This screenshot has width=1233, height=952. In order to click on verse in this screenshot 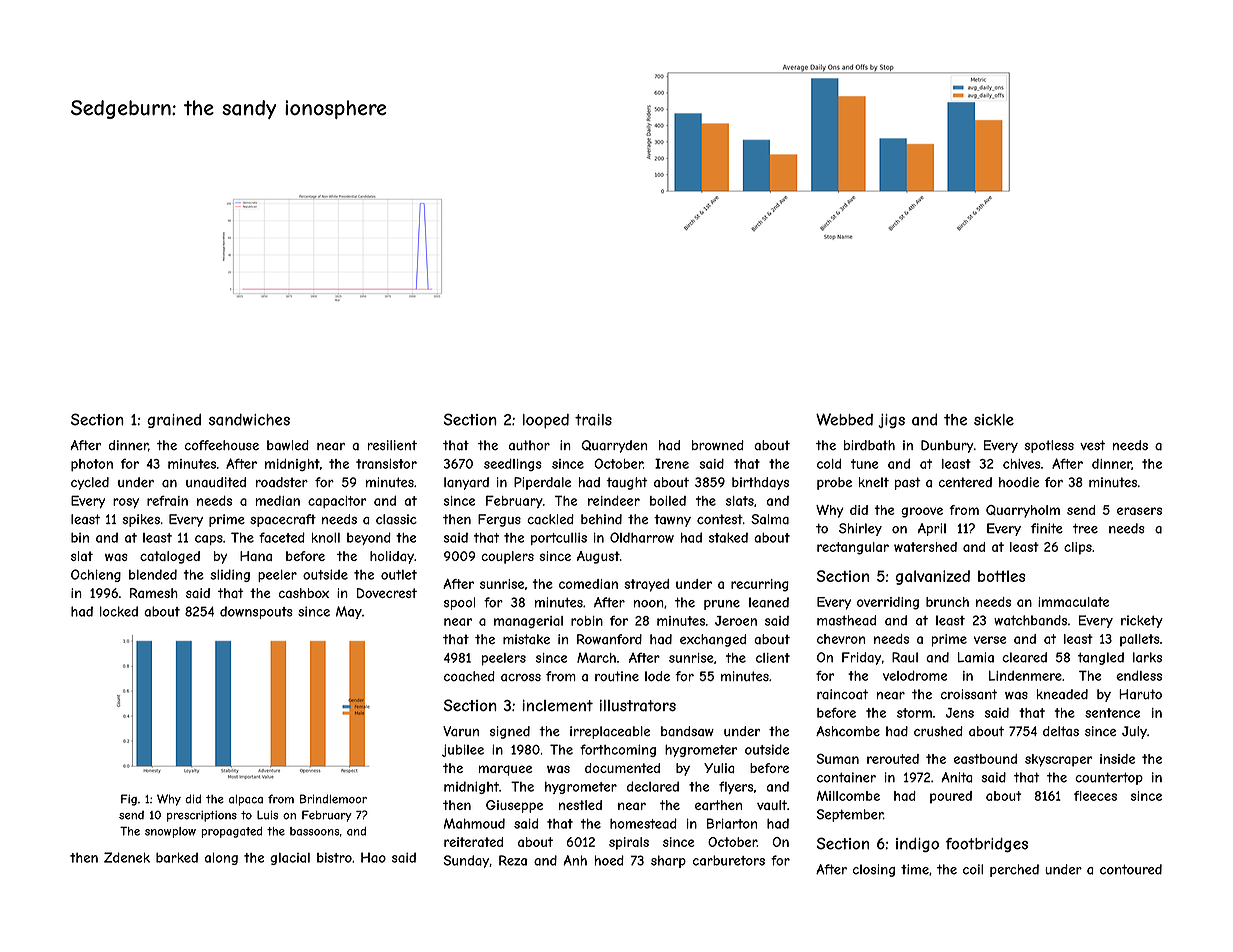, I will do `click(990, 640)`.
